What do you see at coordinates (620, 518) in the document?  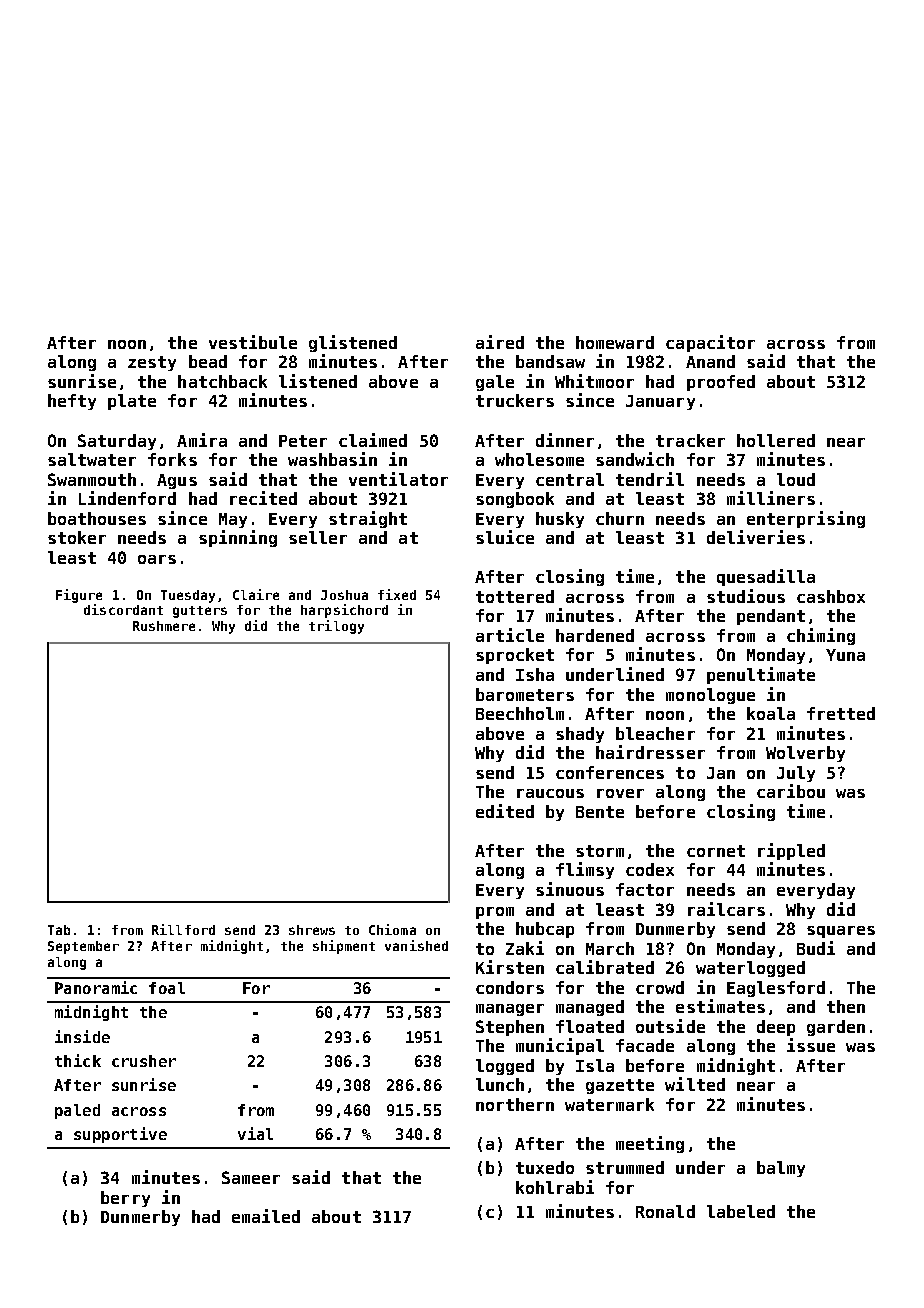 I see `churn` at bounding box center [620, 518].
